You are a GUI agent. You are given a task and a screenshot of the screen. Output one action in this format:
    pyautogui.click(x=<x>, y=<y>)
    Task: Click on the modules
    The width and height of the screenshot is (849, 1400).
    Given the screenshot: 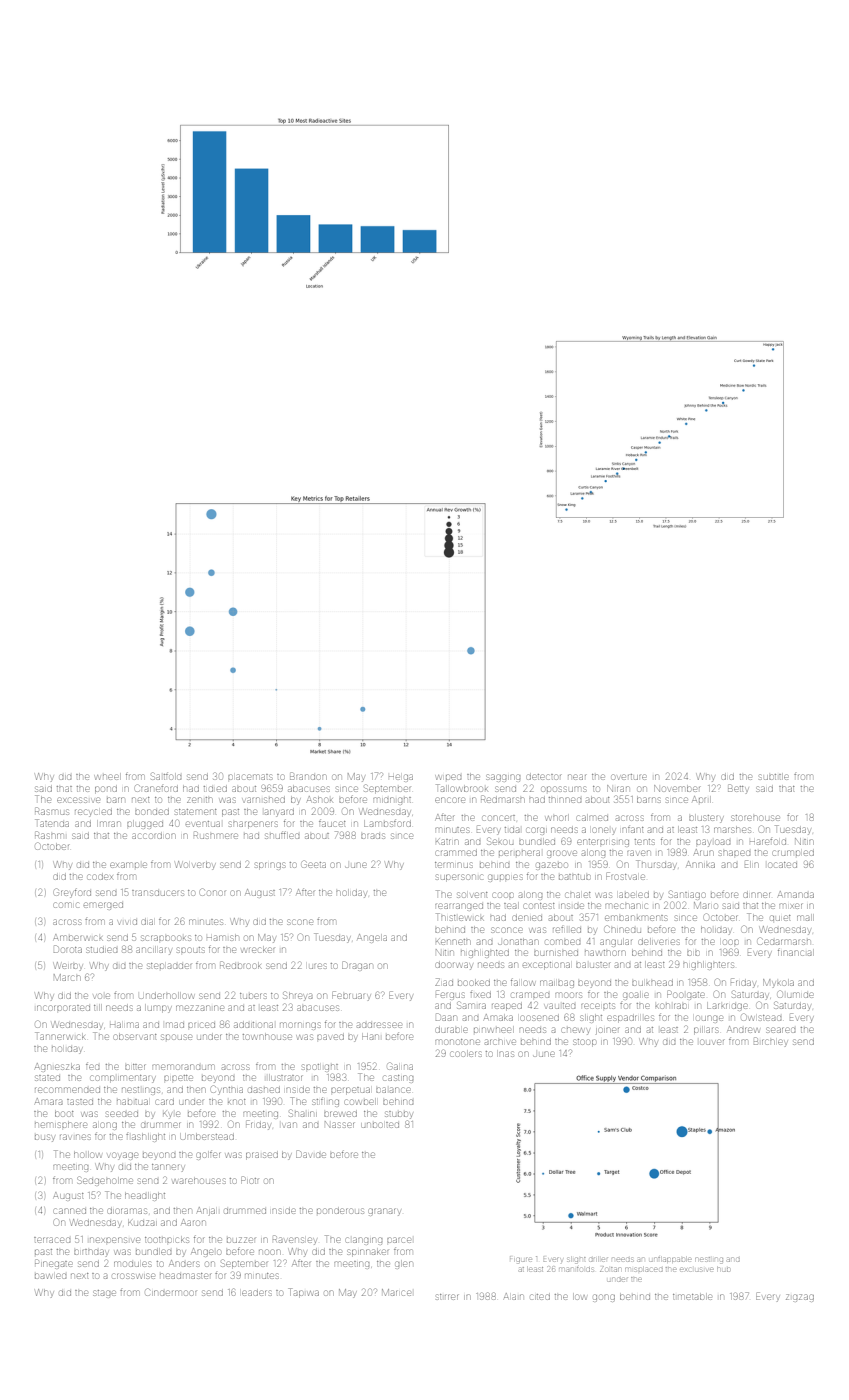 What is the action you would take?
    pyautogui.click(x=132, y=1264)
